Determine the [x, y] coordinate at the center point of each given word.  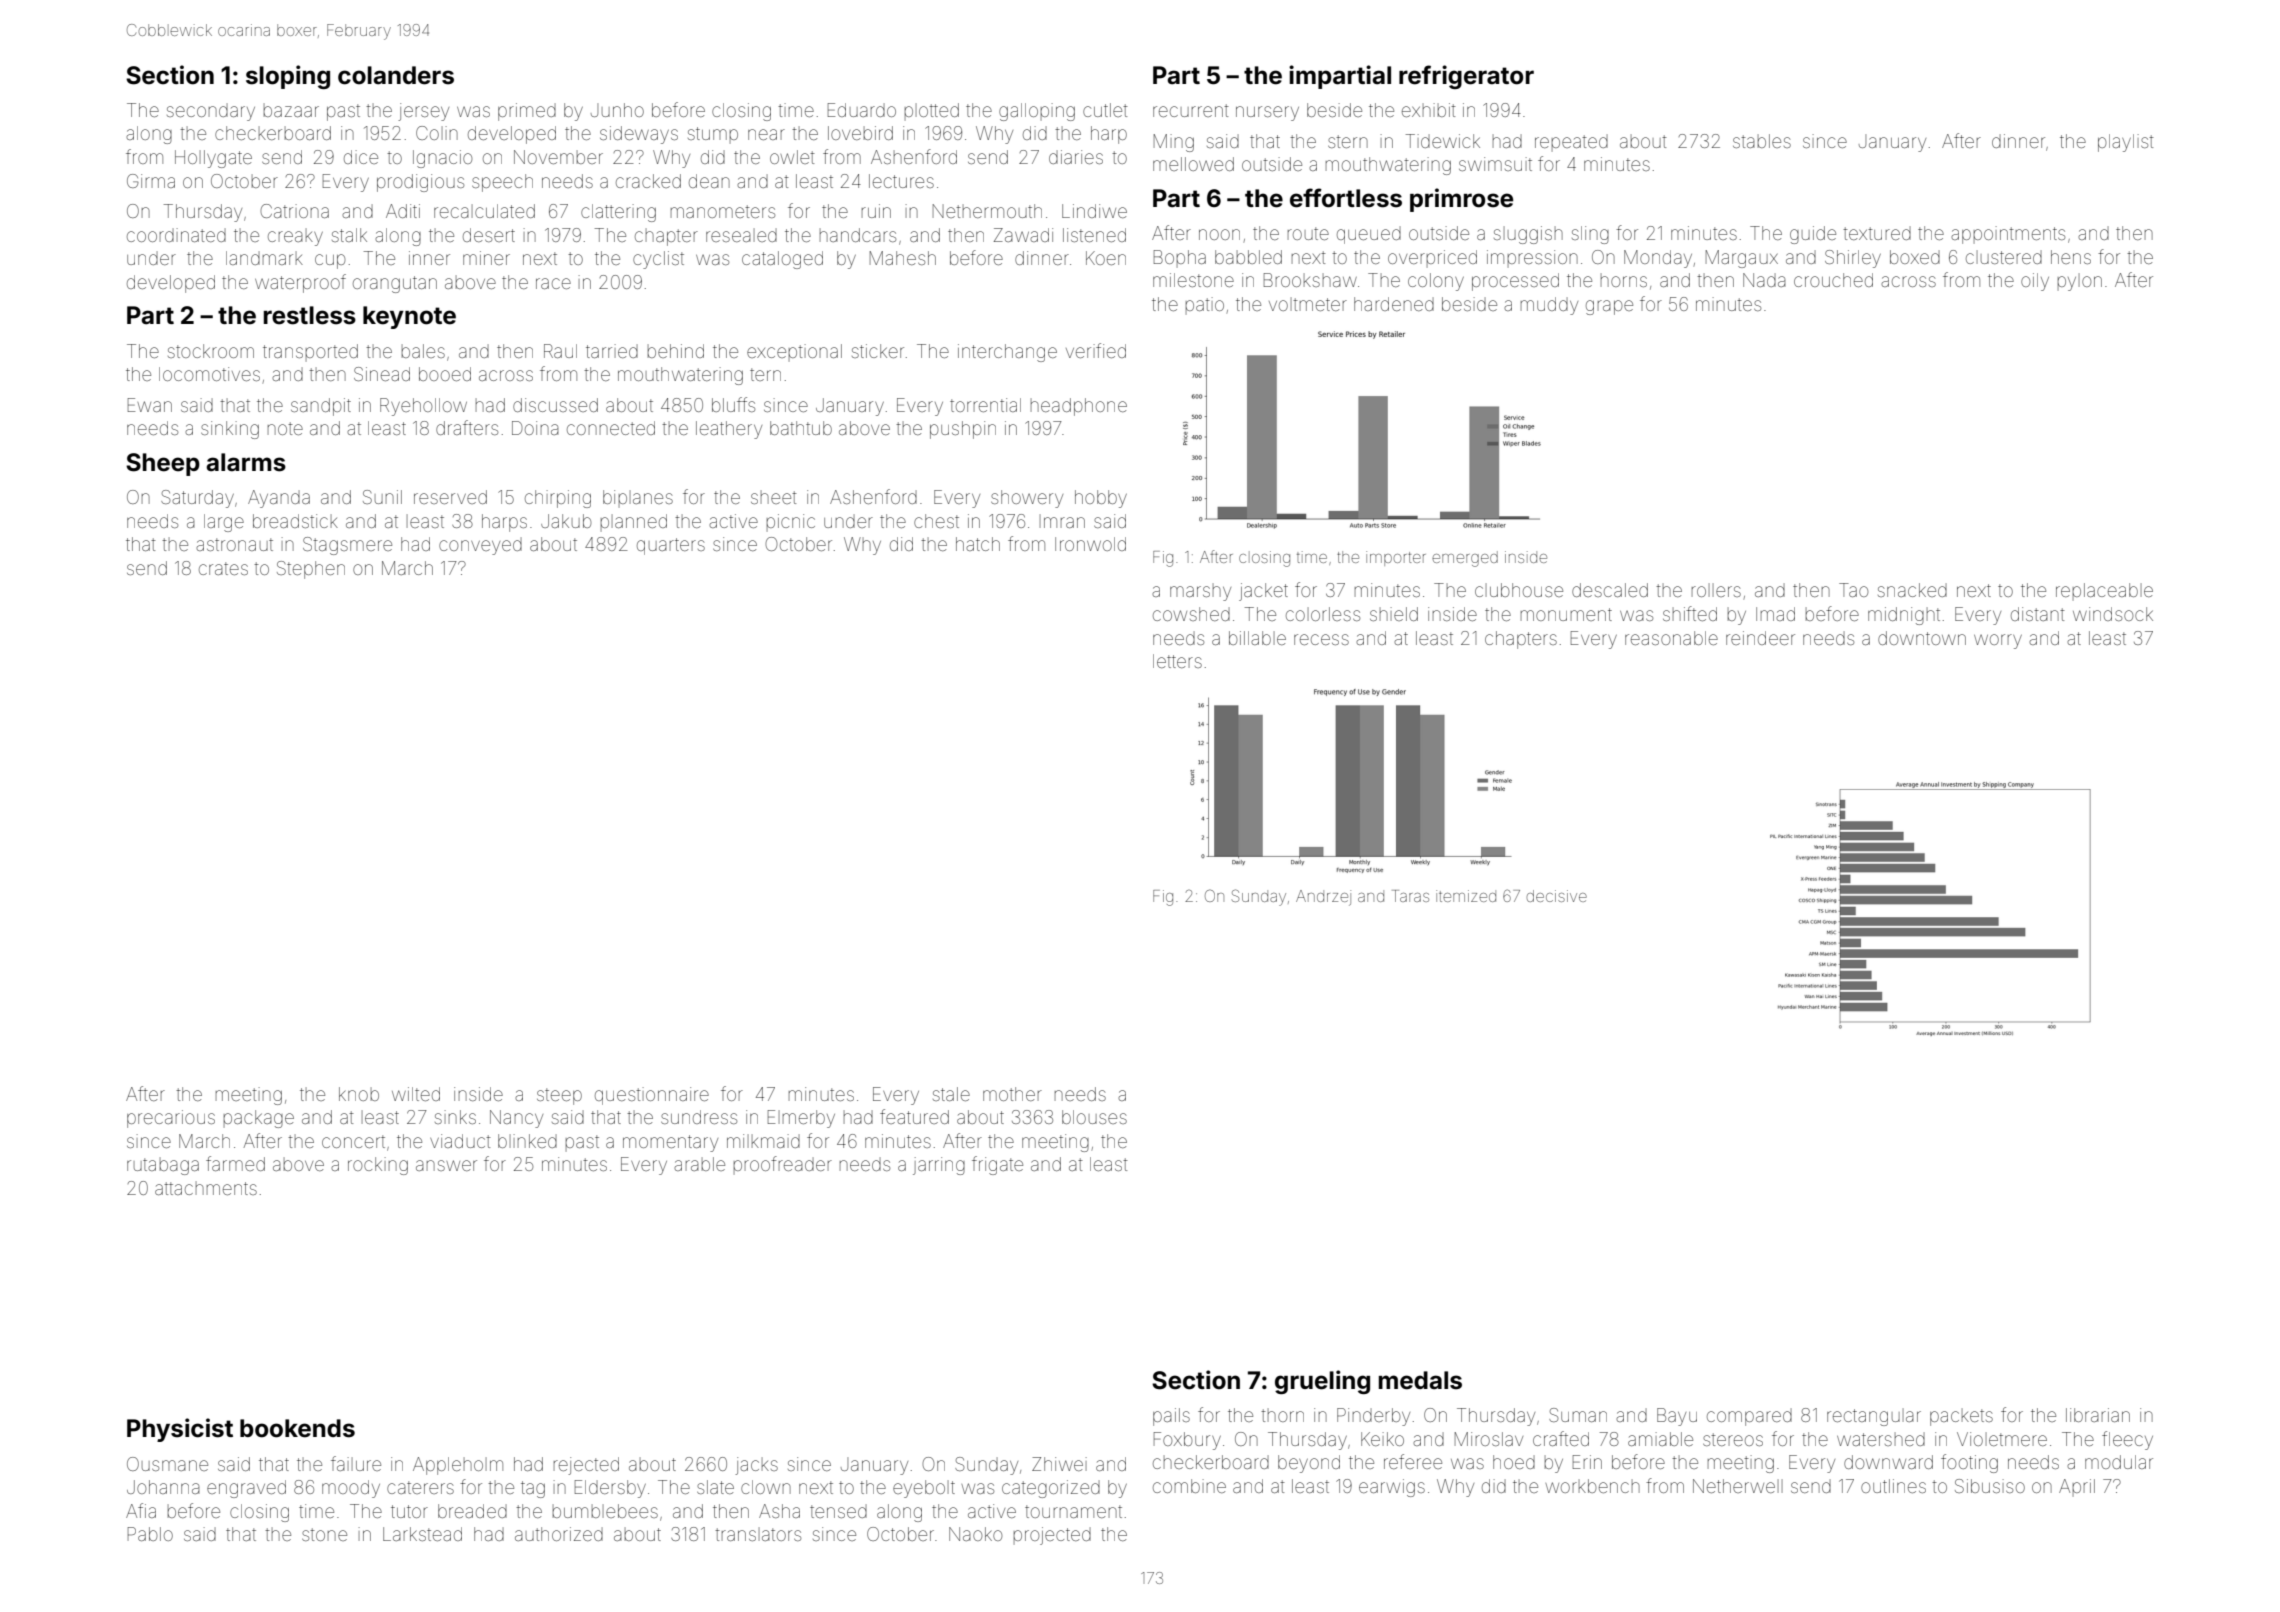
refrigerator [1466, 77]
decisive [1557, 896]
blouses [1094, 1117]
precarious [171, 1119]
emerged [1465, 559]
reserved [450, 497]
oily [2035, 282]
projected [1052, 1536]
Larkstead [422, 1534]
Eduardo [862, 110]
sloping [288, 77]
